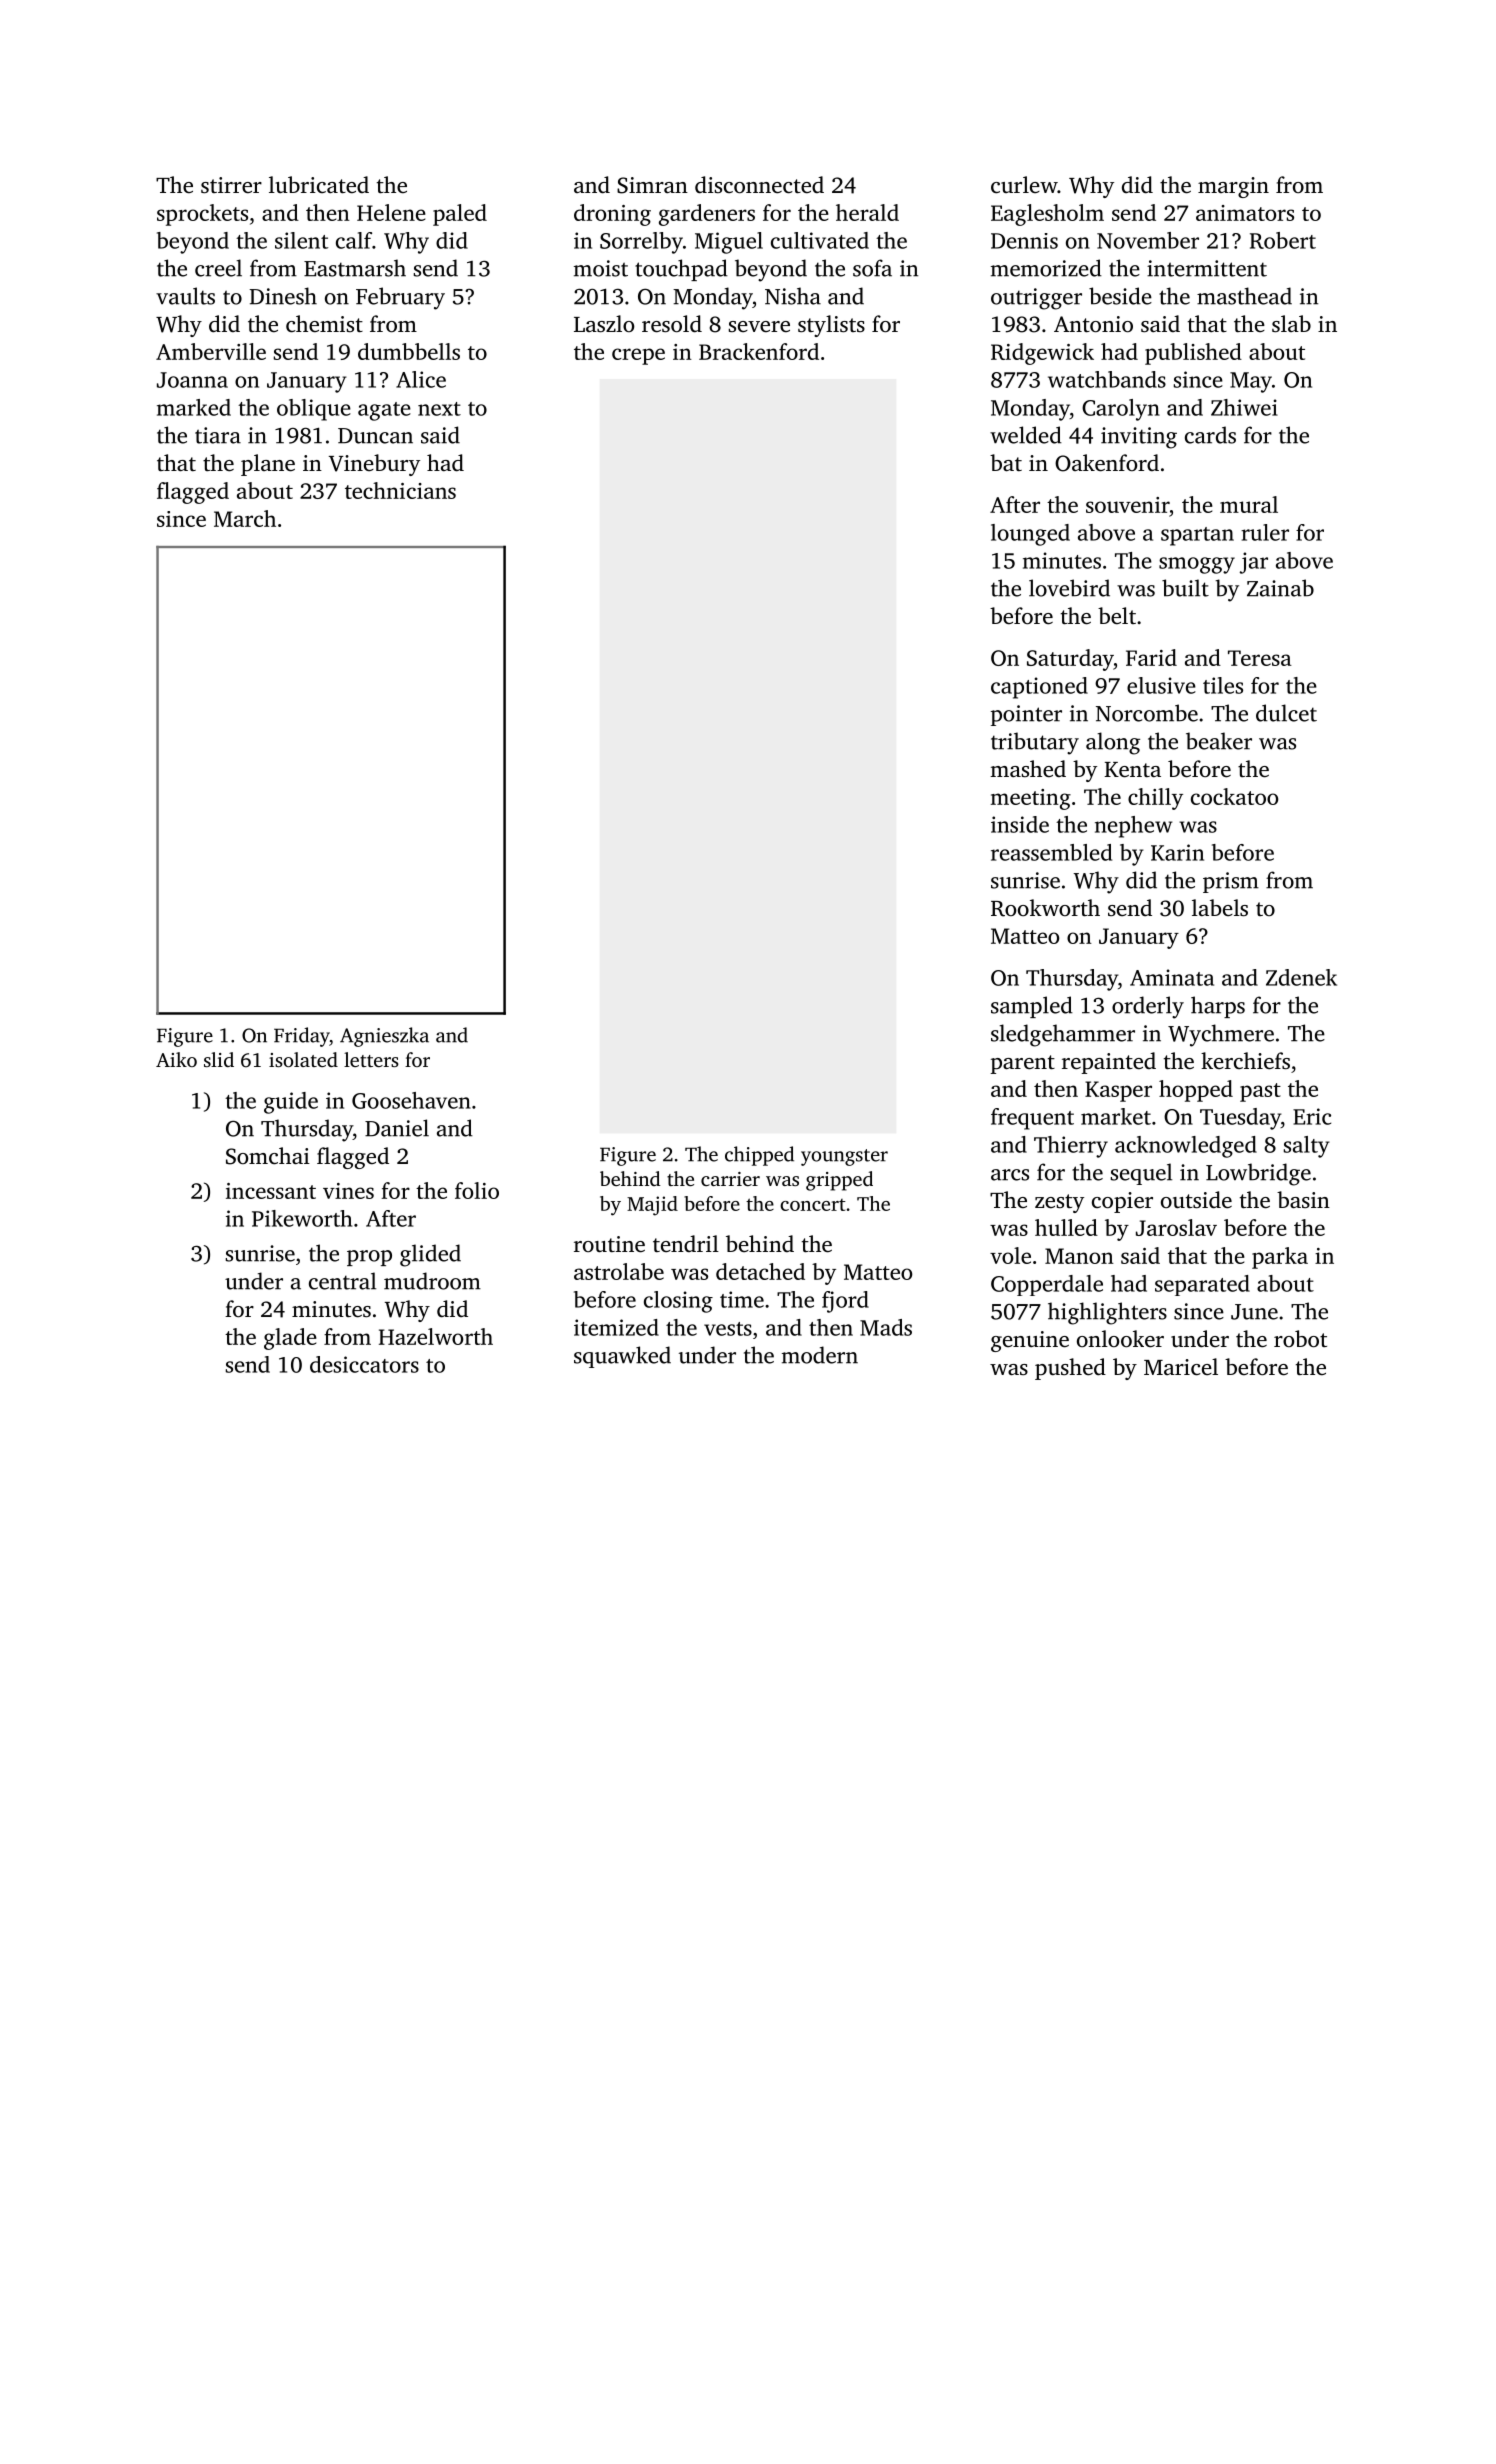  I want to click on vines, so click(348, 1191).
